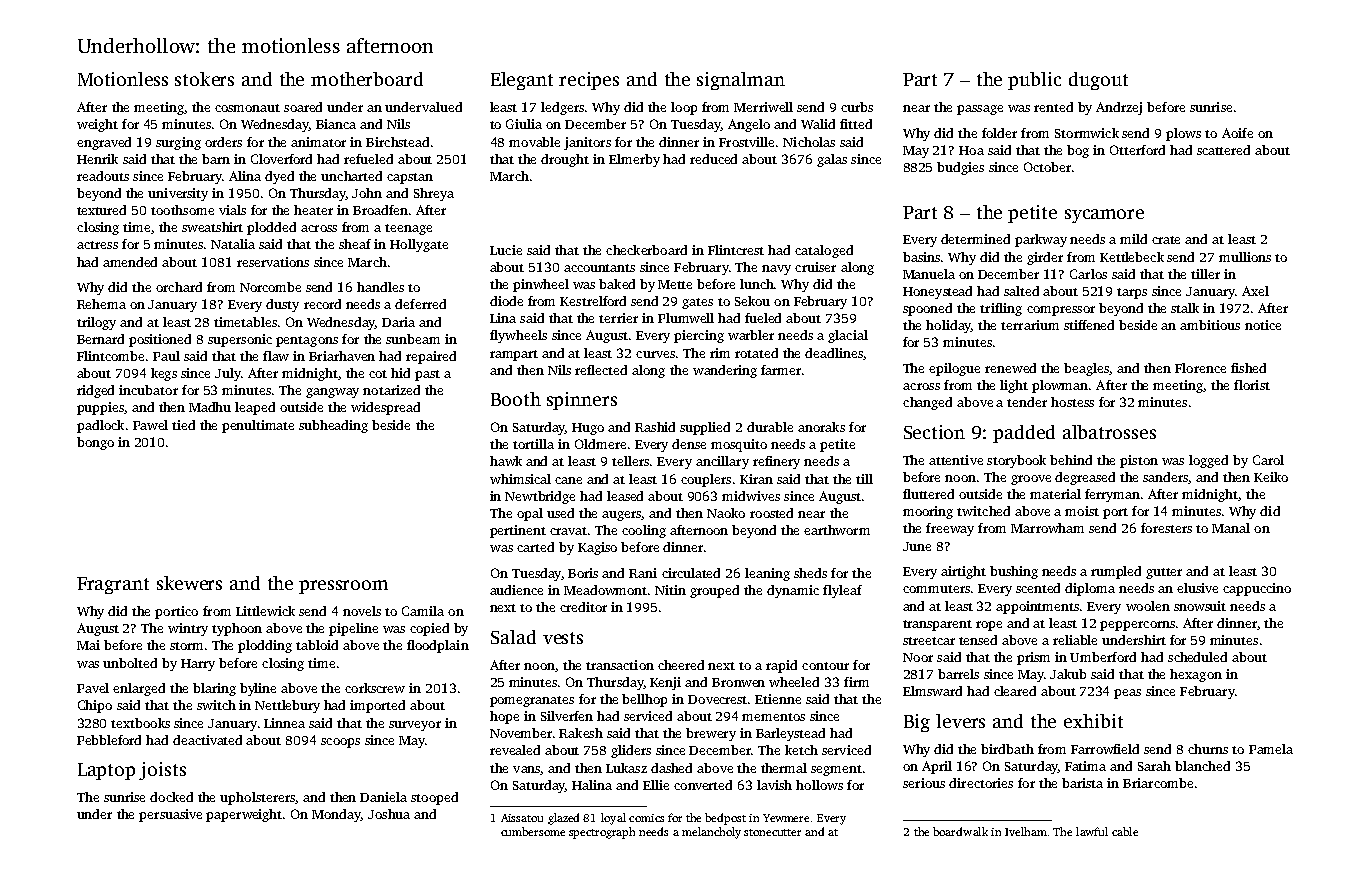 The image size is (1372, 887). I want to click on Natalia, so click(233, 244).
